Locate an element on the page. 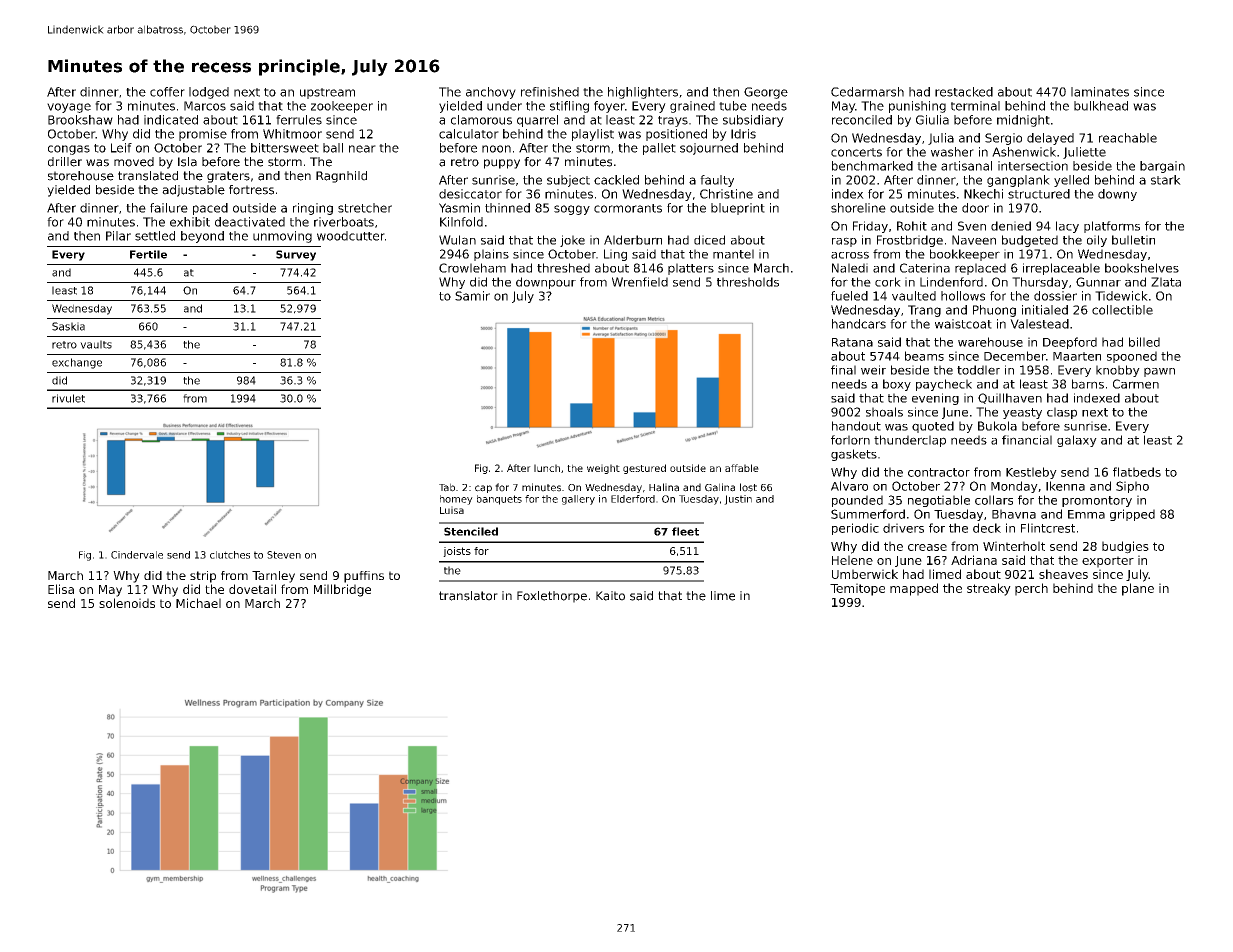 The image size is (1233, 952). Alvaro is located at coordinates (849, 486).
